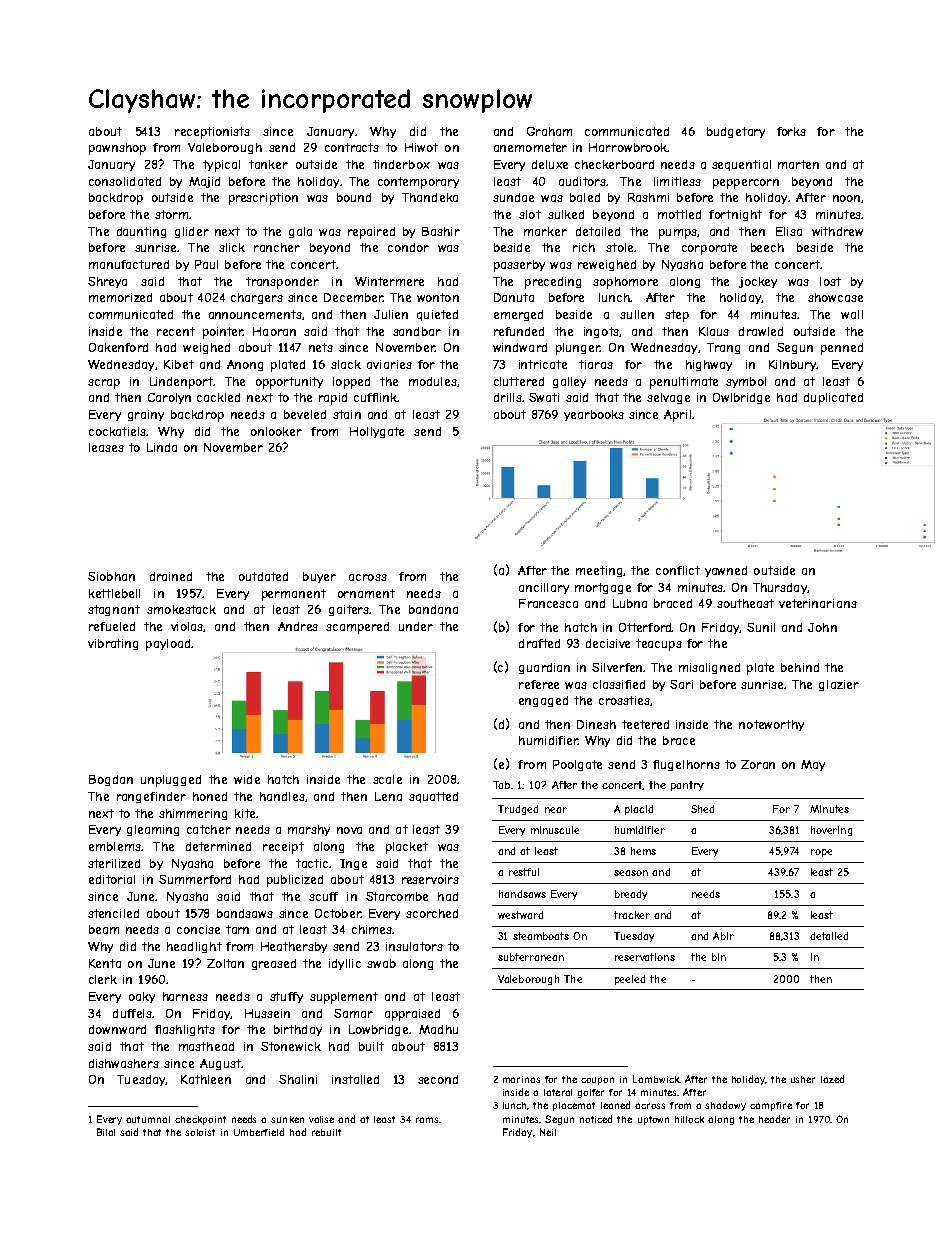  I want to click on decisive, so click(608, 643).
